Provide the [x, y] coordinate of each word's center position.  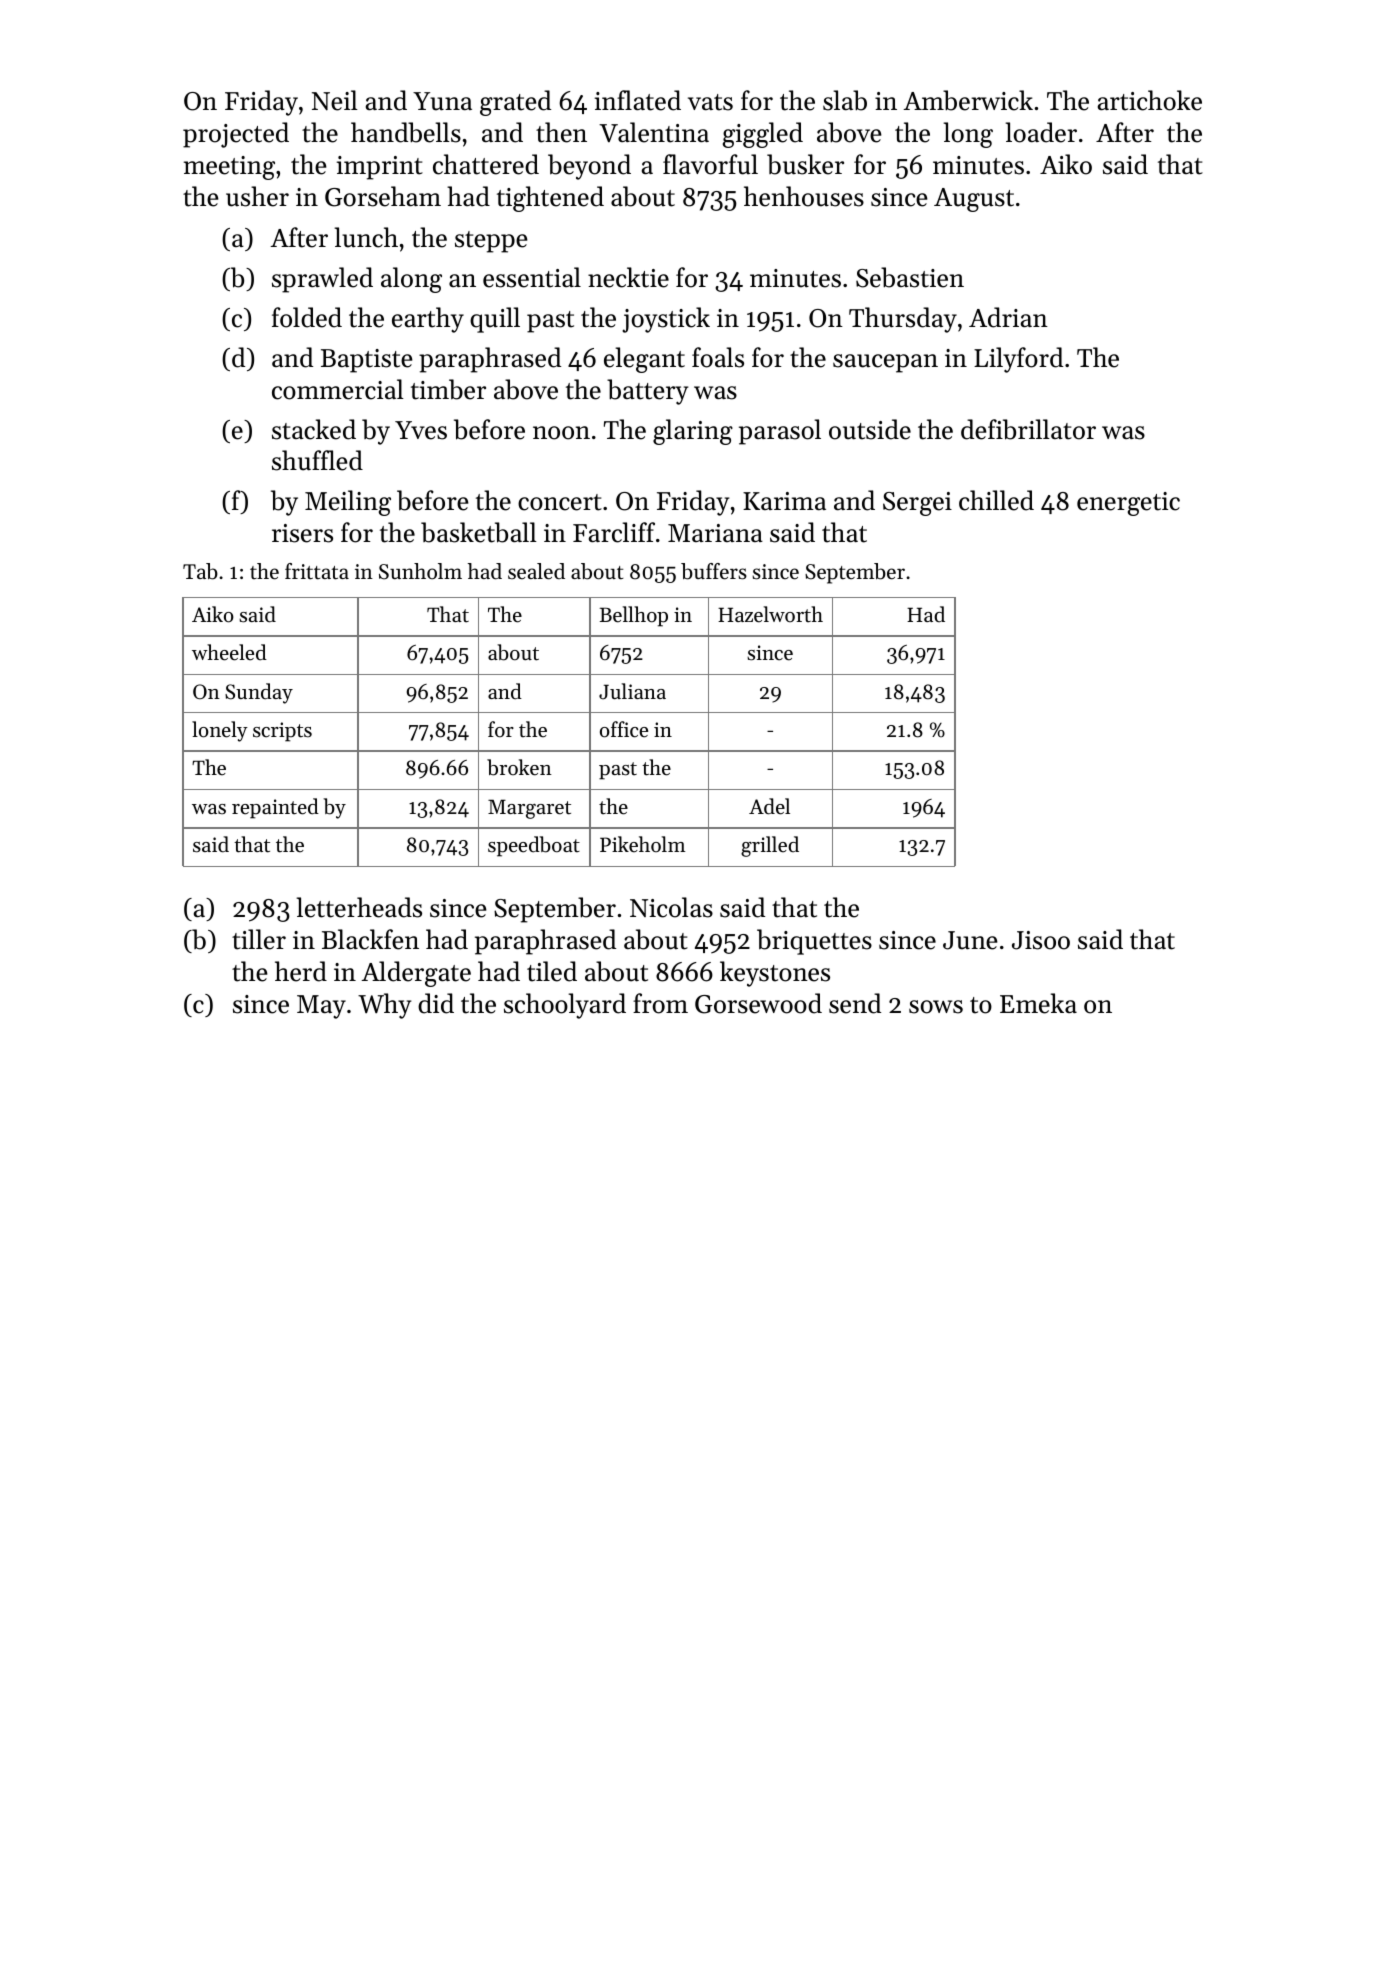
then [561, 132]
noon [561, 433]
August [974, 200]
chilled [996, 500]
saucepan [885, 363]
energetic [1128, 504]
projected [236, 135]
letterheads [359, 907]
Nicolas [671, 907]
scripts [282, 732]
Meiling [348, 503]
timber [448, 389]
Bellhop [634, 616]
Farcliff [614, 532]
